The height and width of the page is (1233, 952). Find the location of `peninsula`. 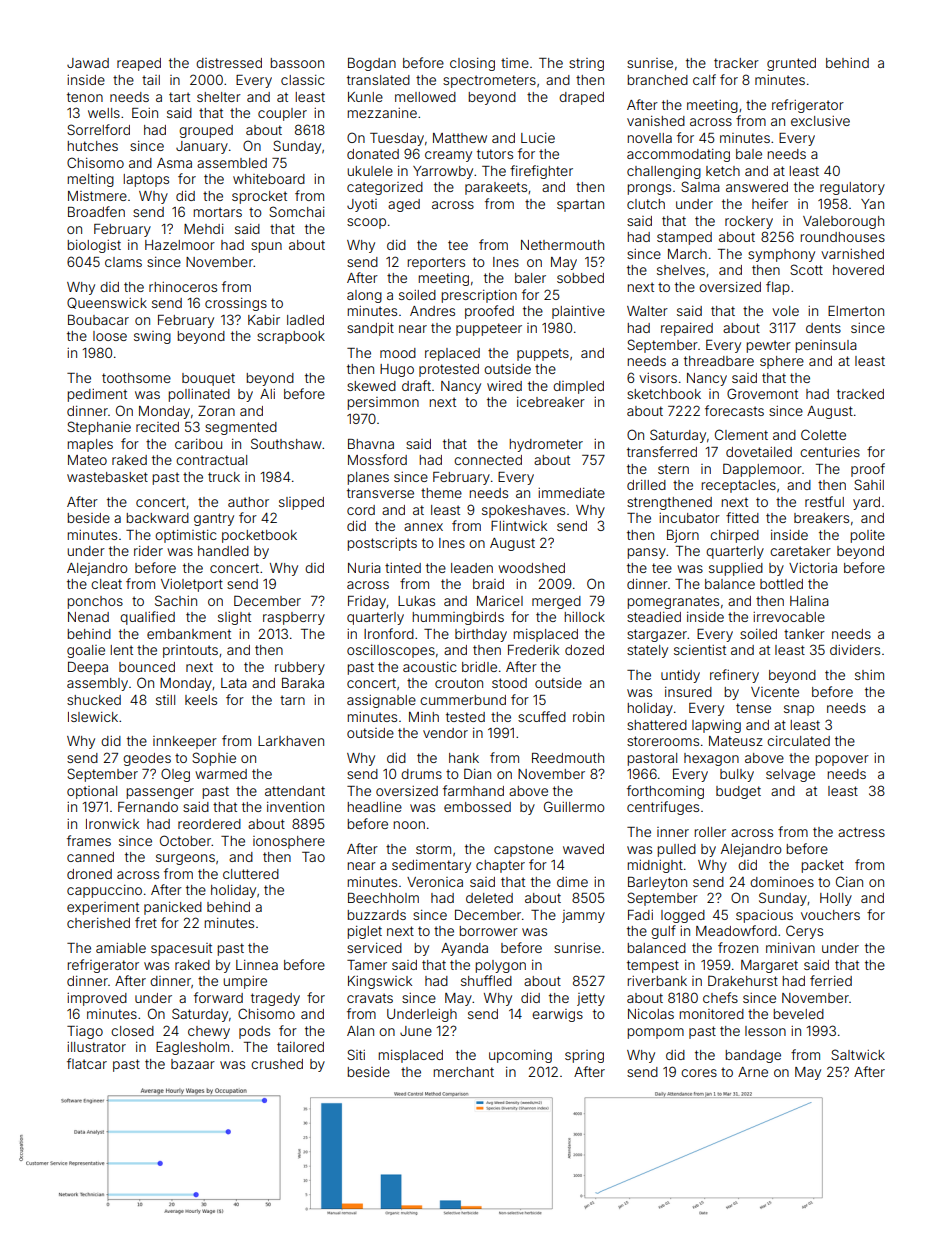

peninsula is located at coordinates (826, 346).
